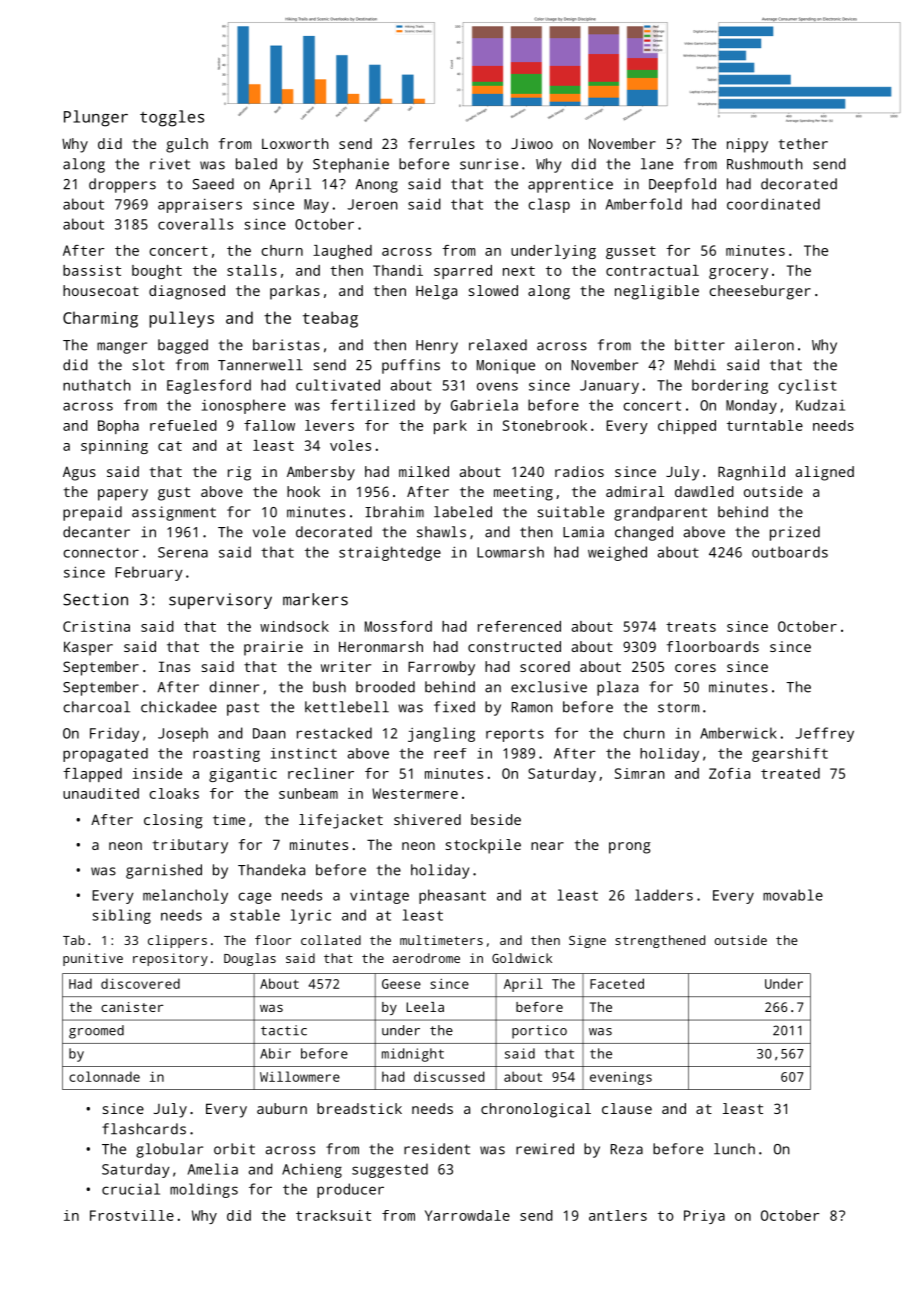 Image resolution: width=924 pixels, height=1308 pixels. Describe the element at coordinates (691, 627) in the screenshot. I see `treats` at that location.
